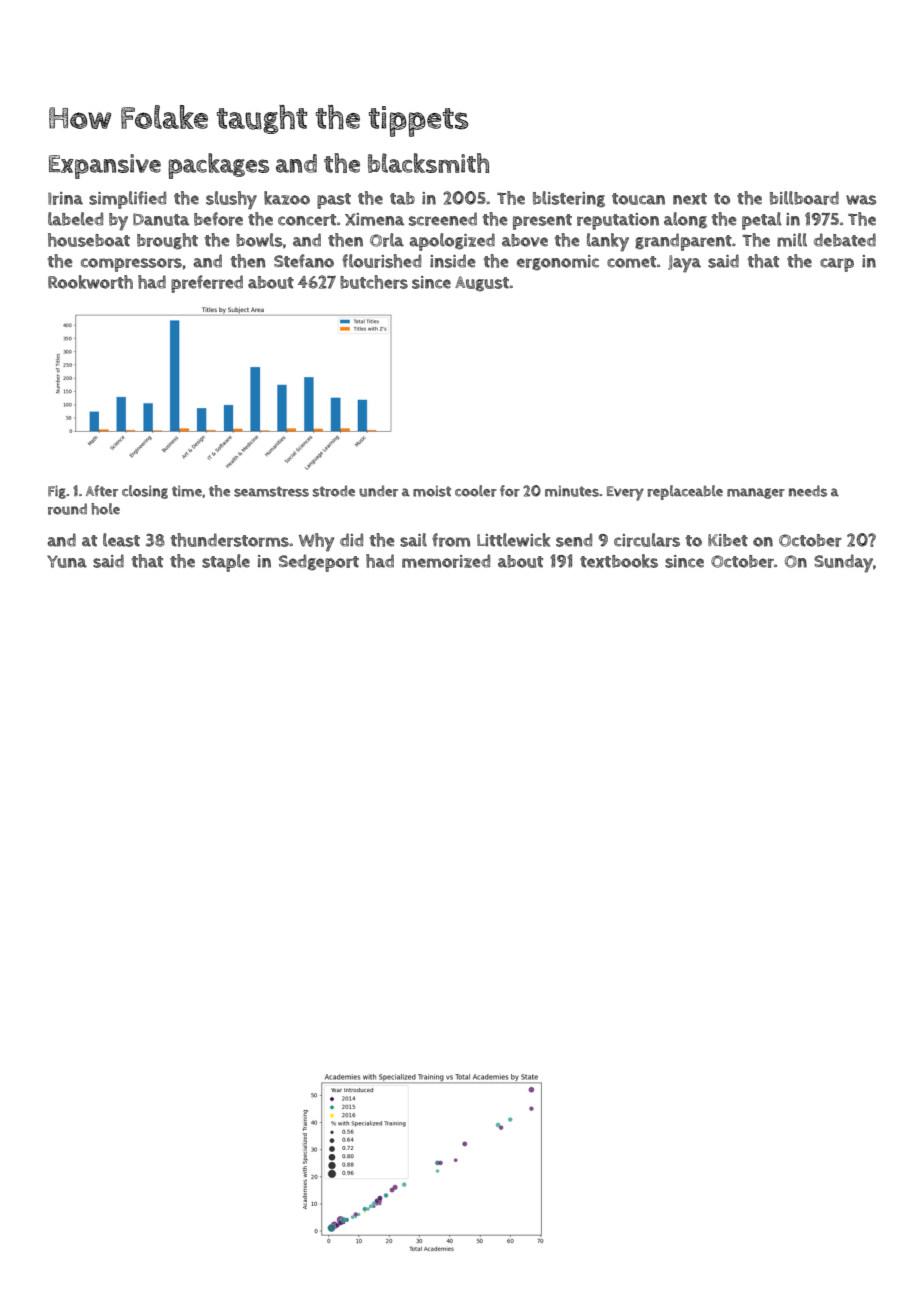 The image size is (924, 1308). I want to click on Expansive, so click(105, 166).
